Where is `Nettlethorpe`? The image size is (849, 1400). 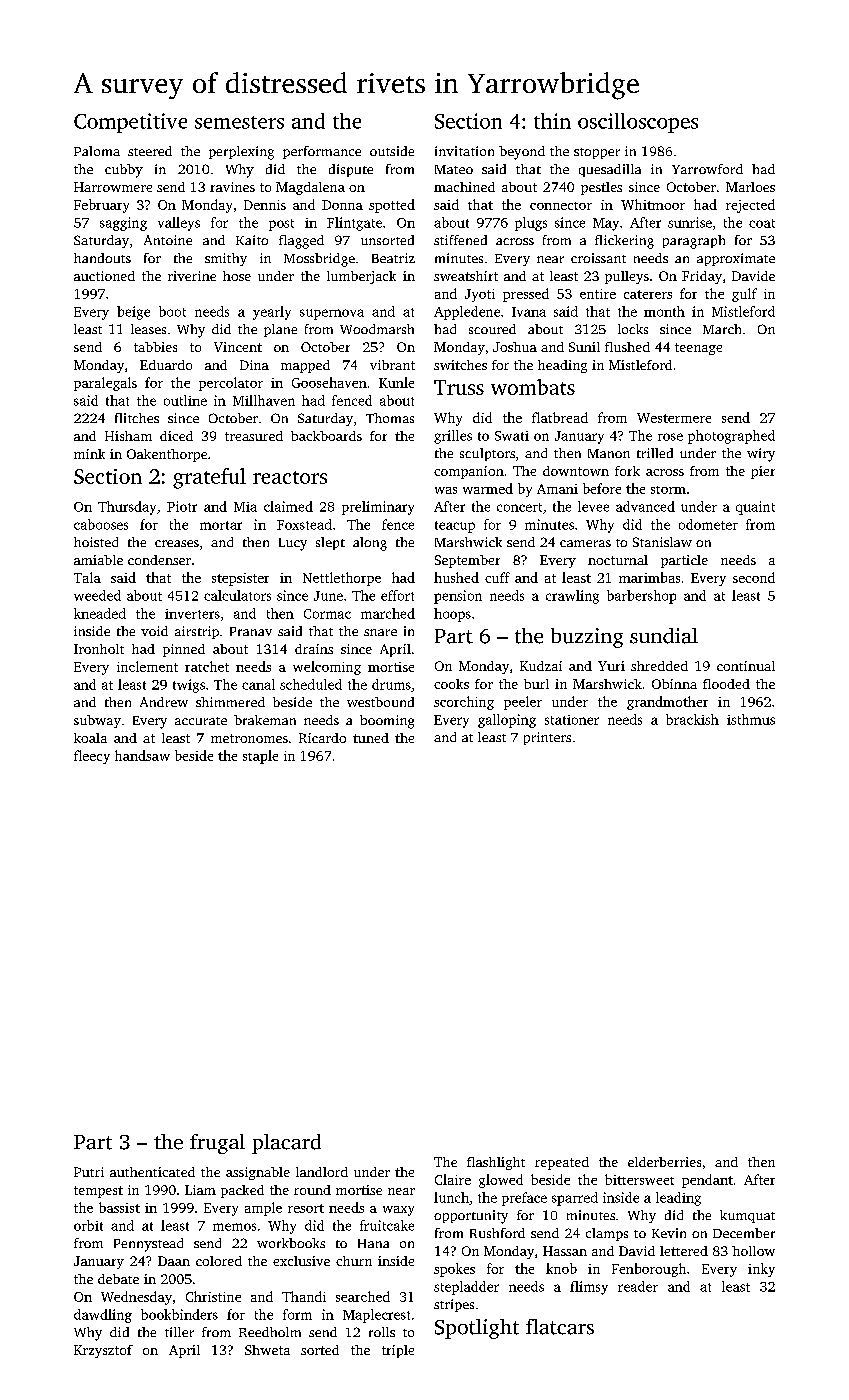
Nettlethorpe is located at coordinates (342, 579).
